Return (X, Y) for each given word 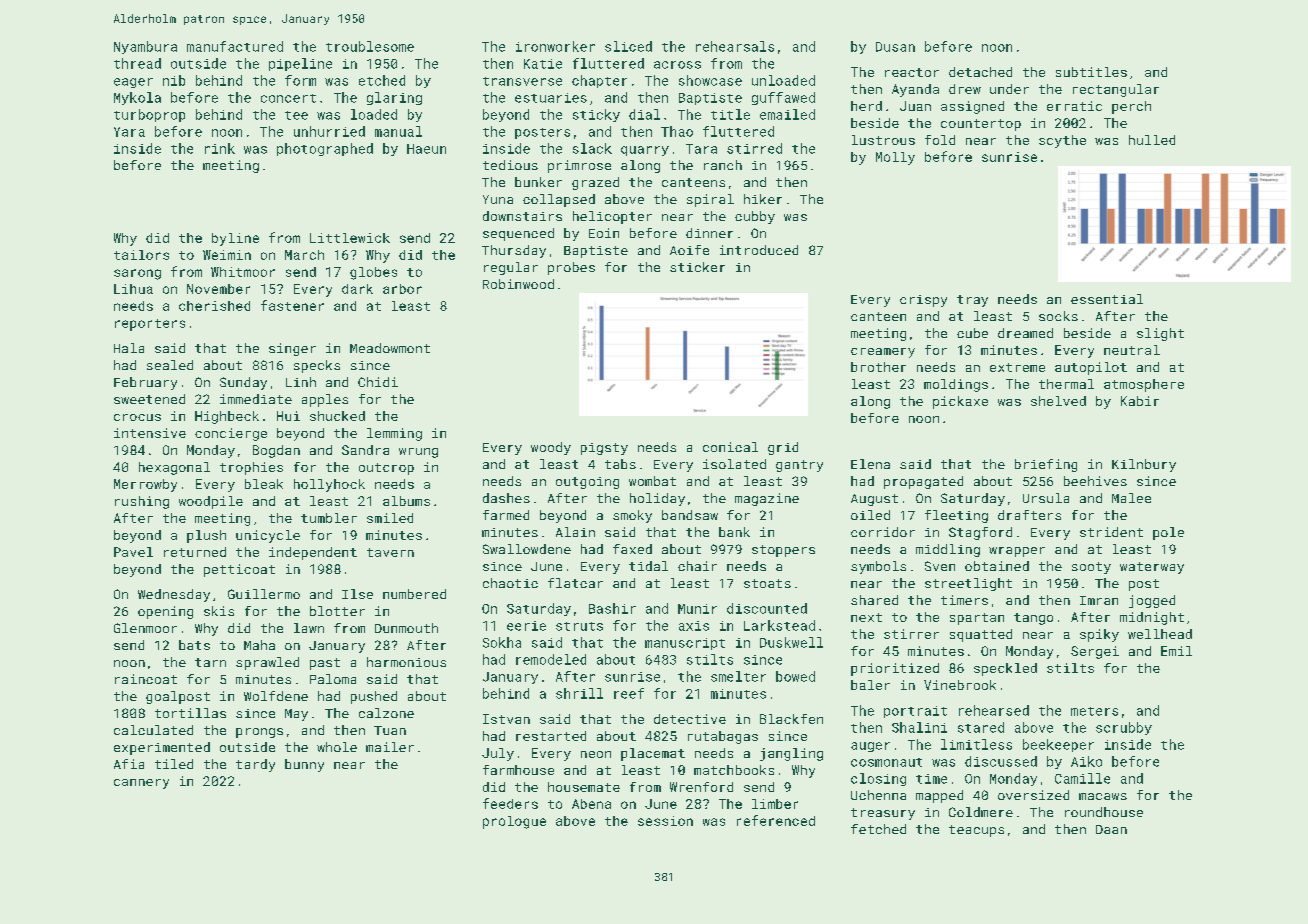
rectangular (1116, 90)
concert (288, 98)
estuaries (551, 98)
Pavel (133, 552)
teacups (976, 831)
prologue (514, 822)
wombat (652, 481)
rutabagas (723, 737)
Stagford (980, 533)
